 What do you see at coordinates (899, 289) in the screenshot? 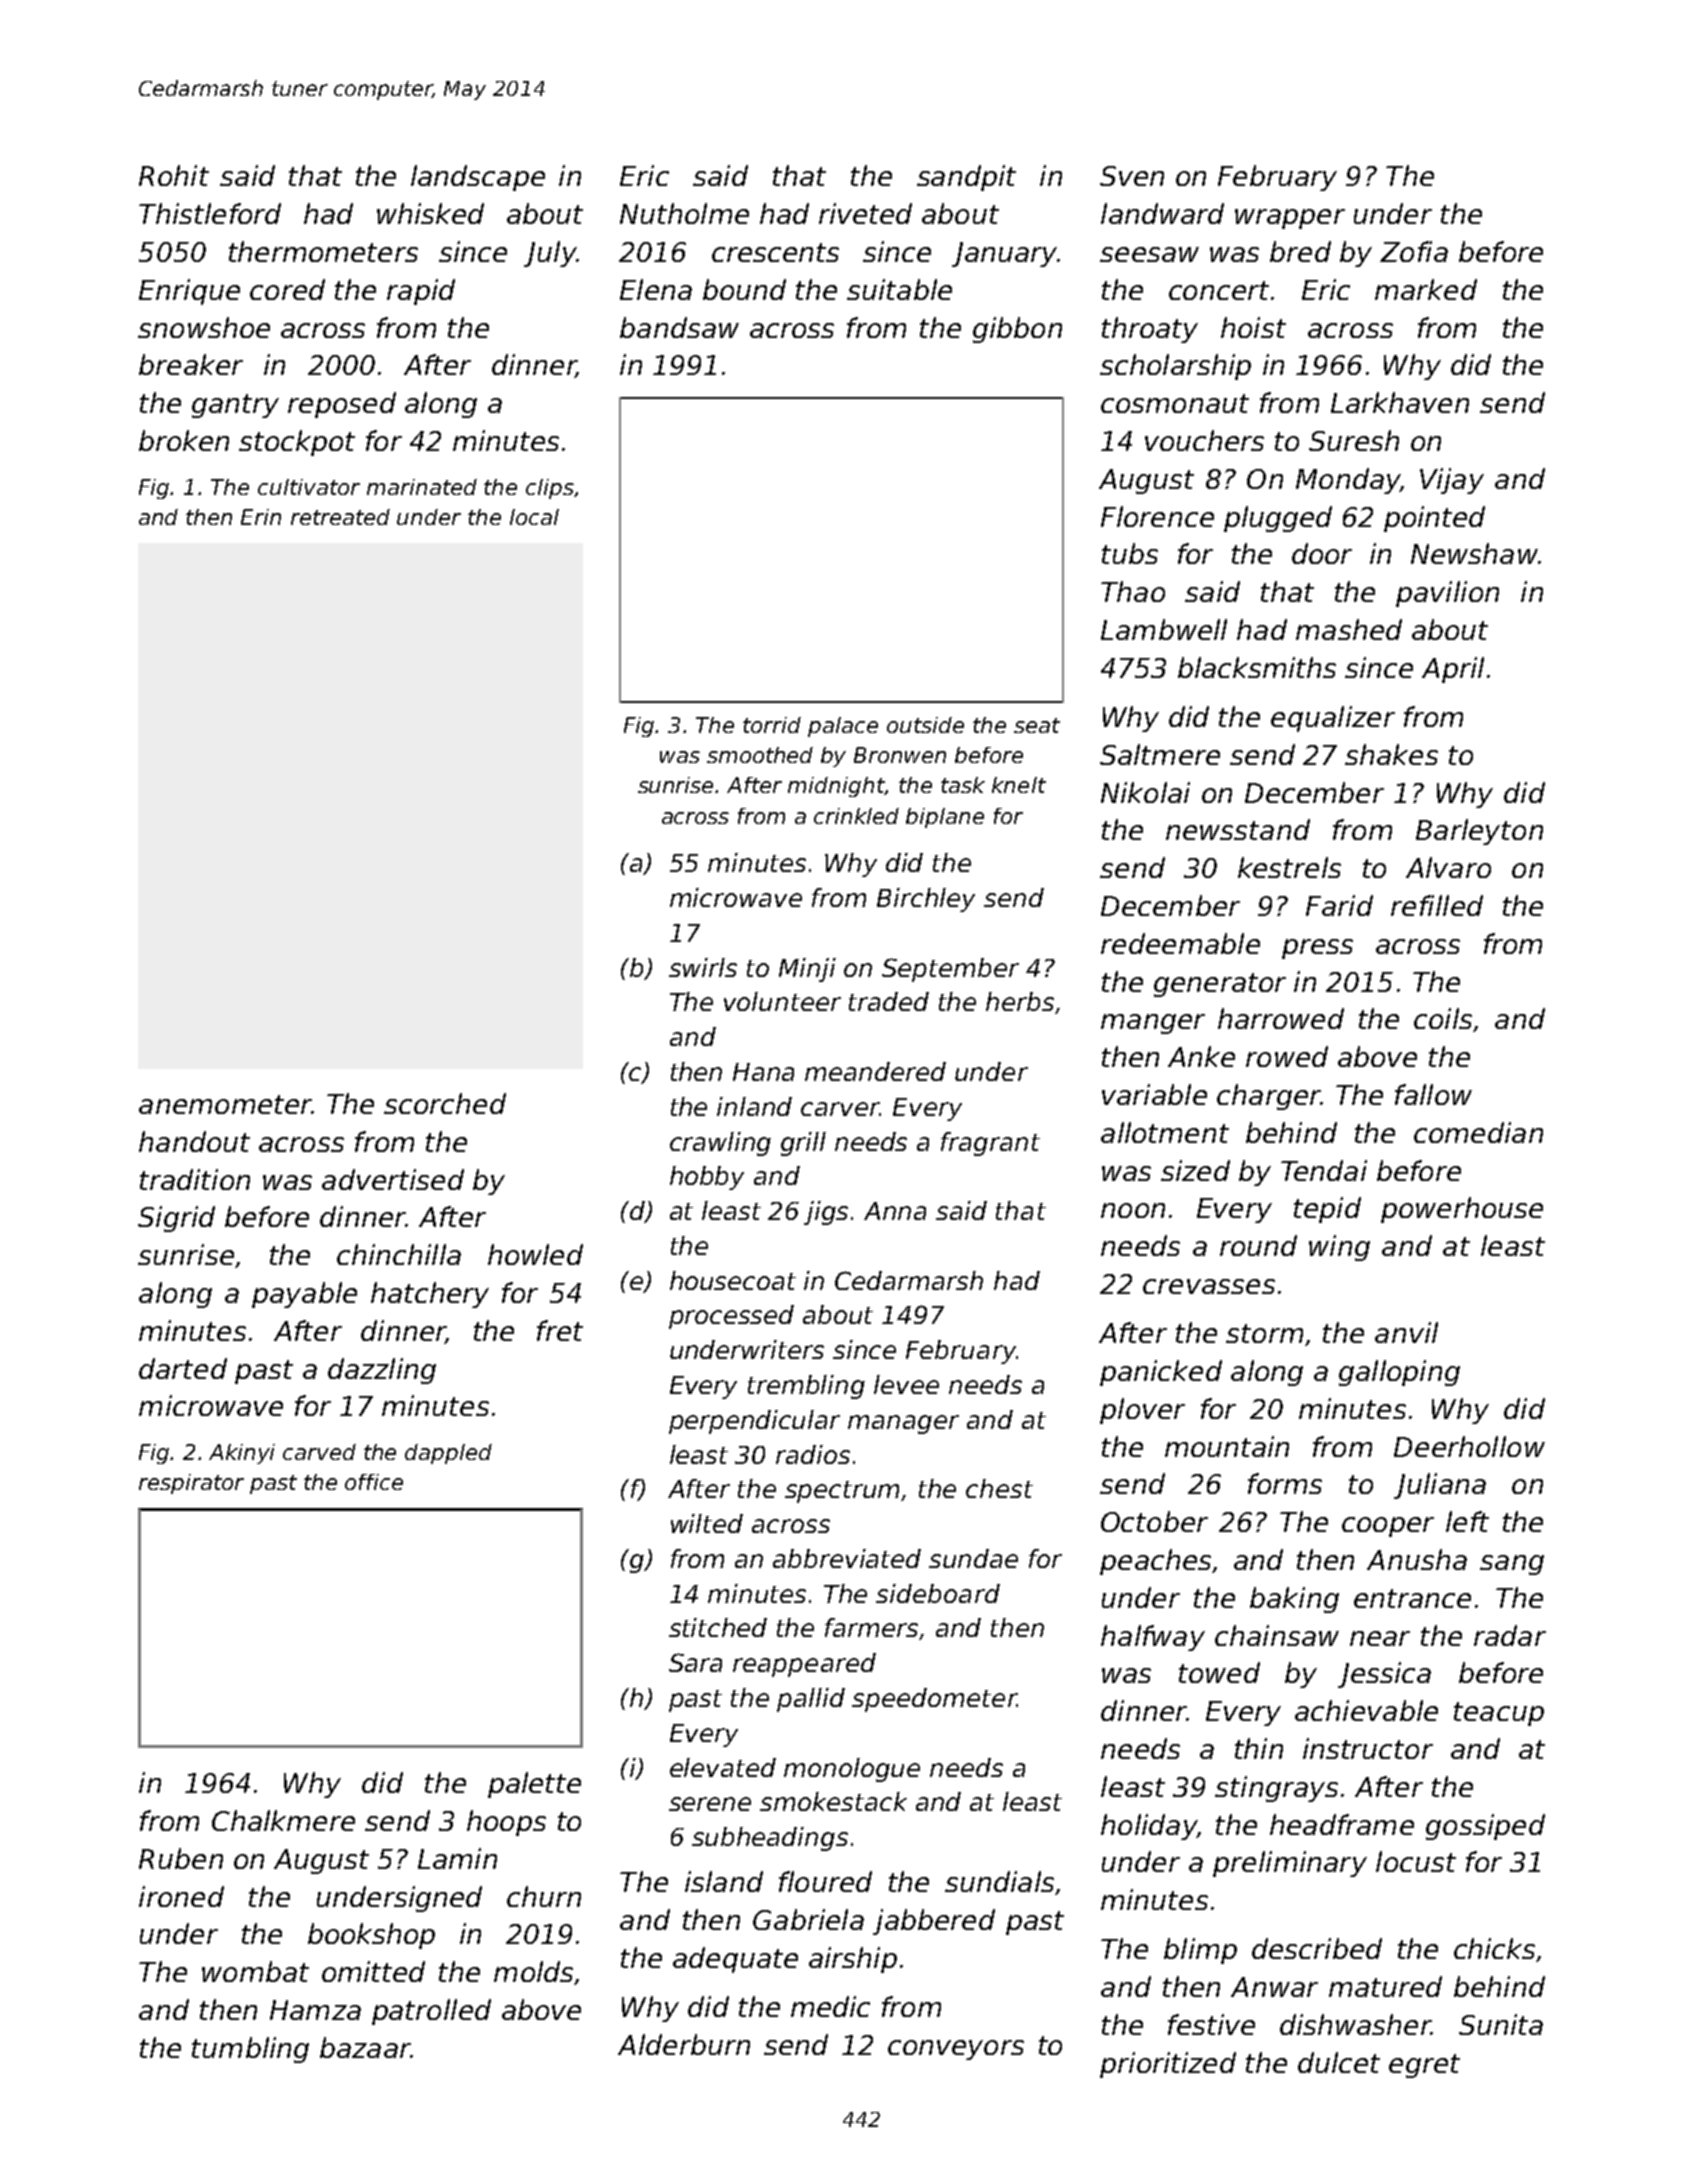
I see `suitable` at bounding box center [899, 289].
